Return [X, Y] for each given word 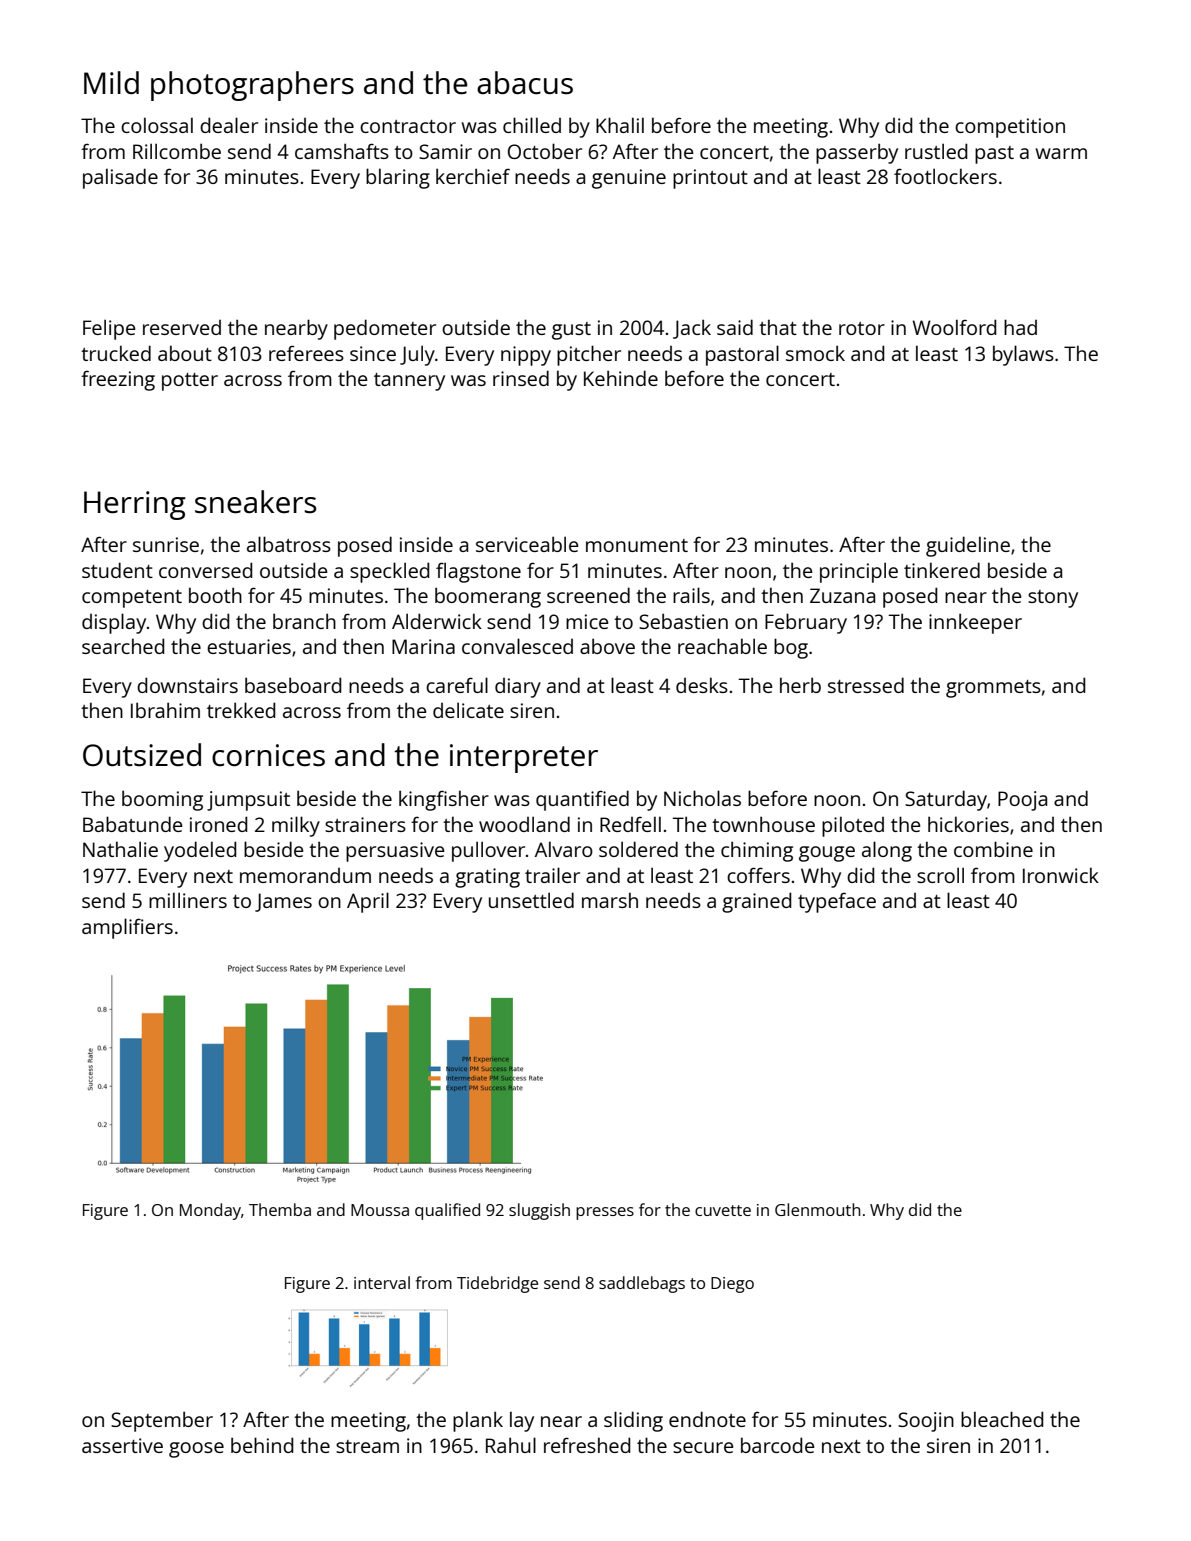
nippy [526, 356]
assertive [122, 1445]
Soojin [926, 1422]
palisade [120, 178]
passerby [857, 153]
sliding [633, 1421]
